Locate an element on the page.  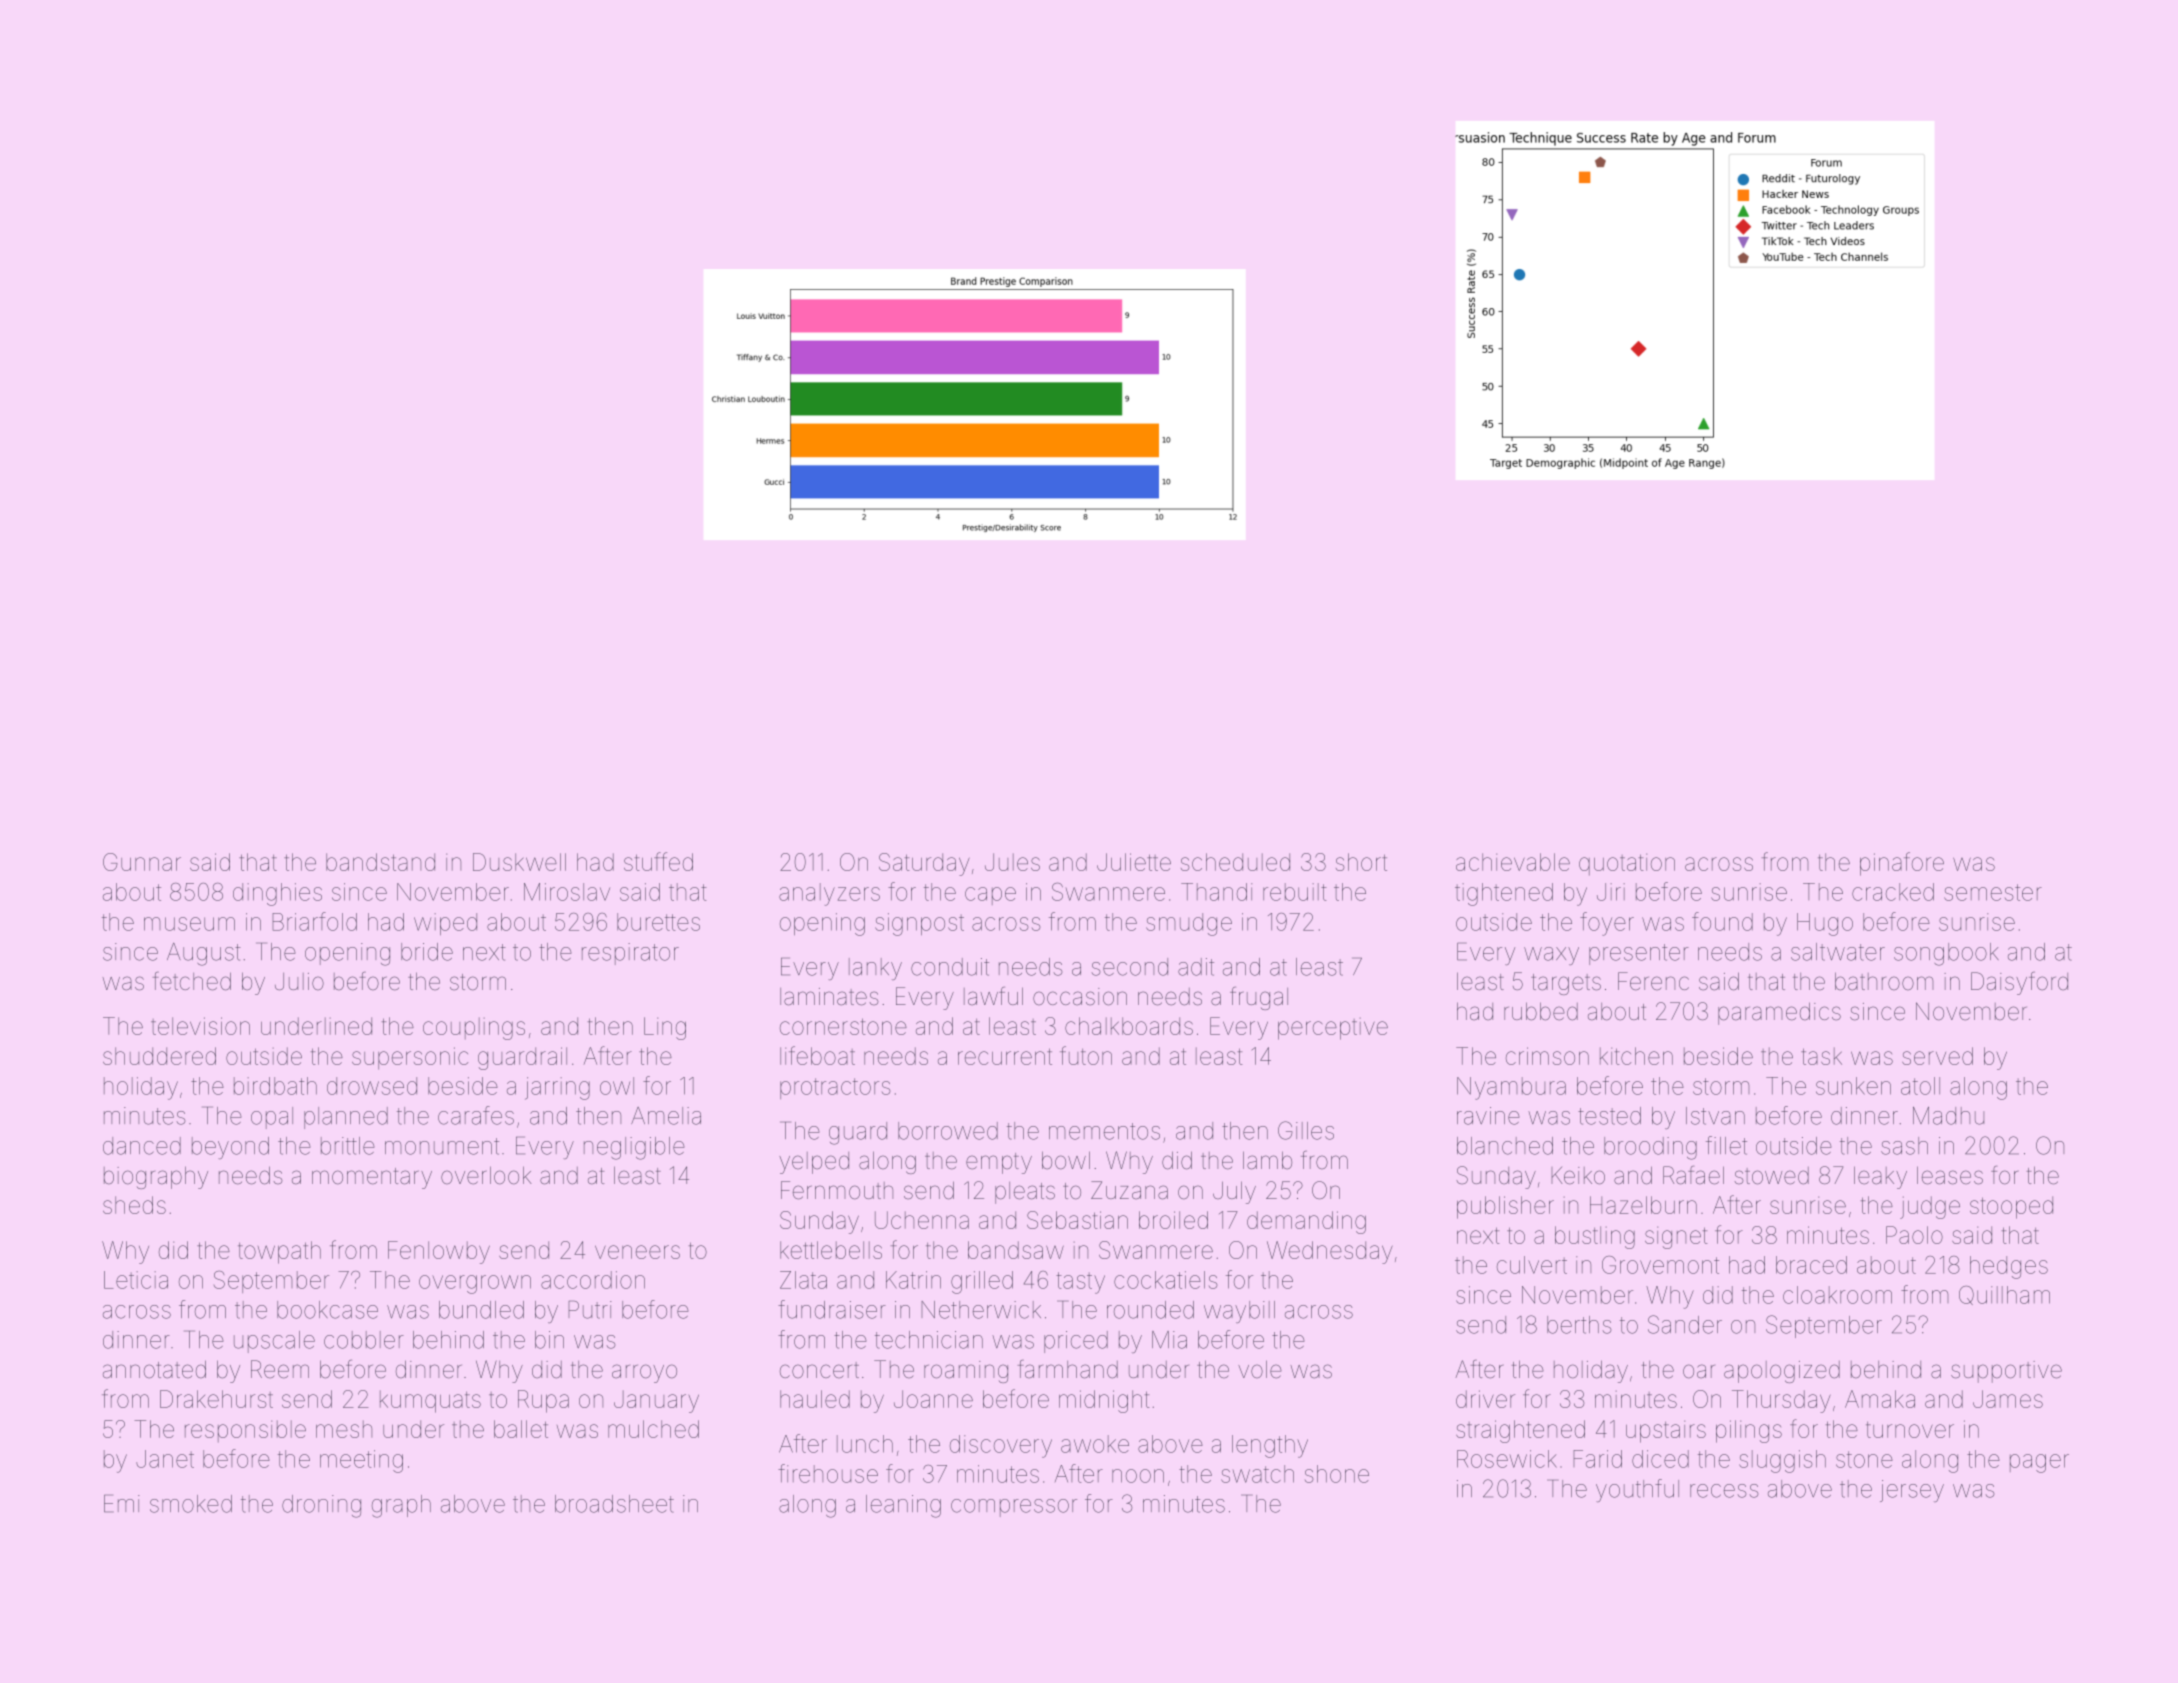
lifeboat is located at coordinates (817, 1055).
